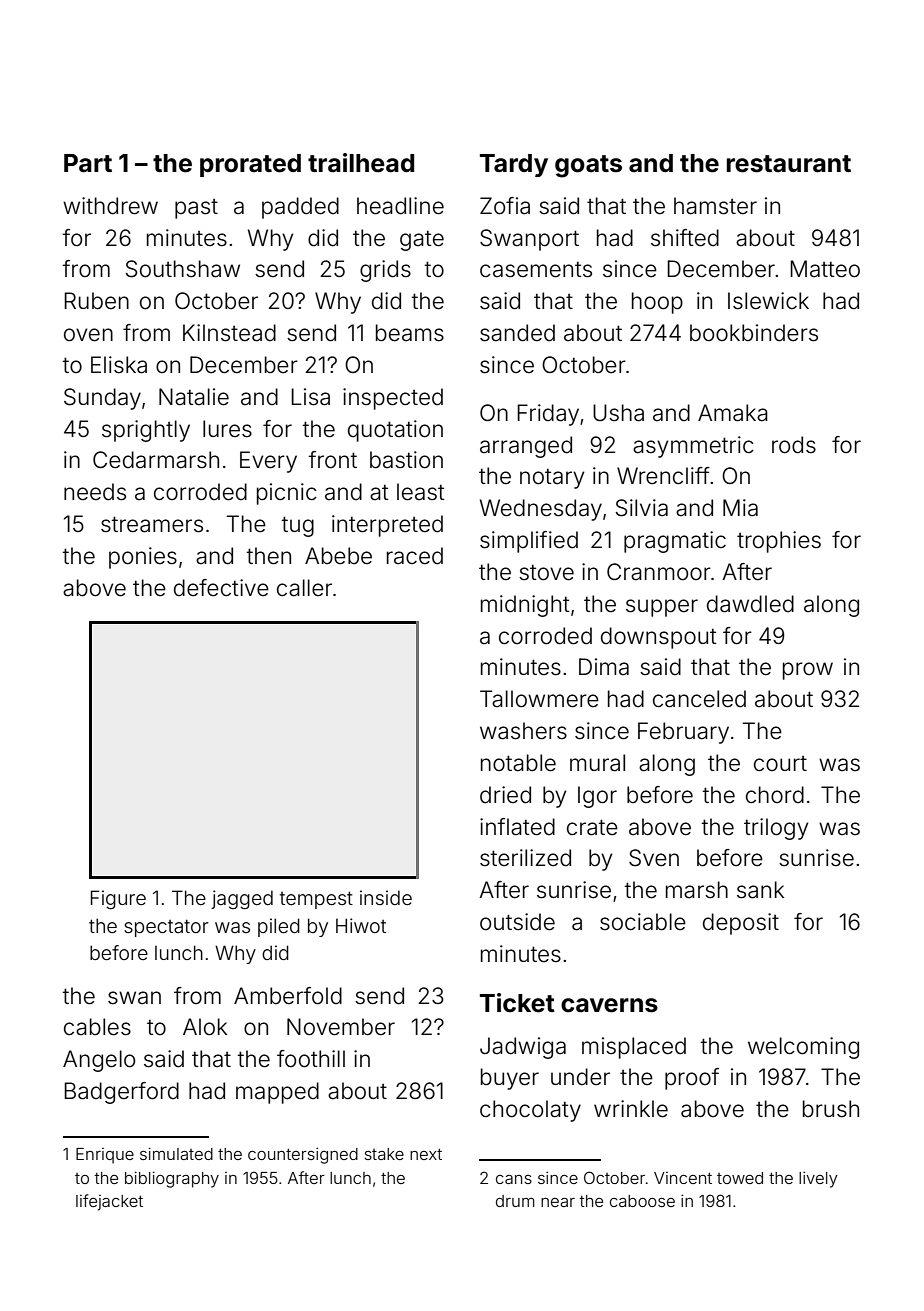 This document has height=1311, width=924. I want to click on Ruben, so click(96, 301).
